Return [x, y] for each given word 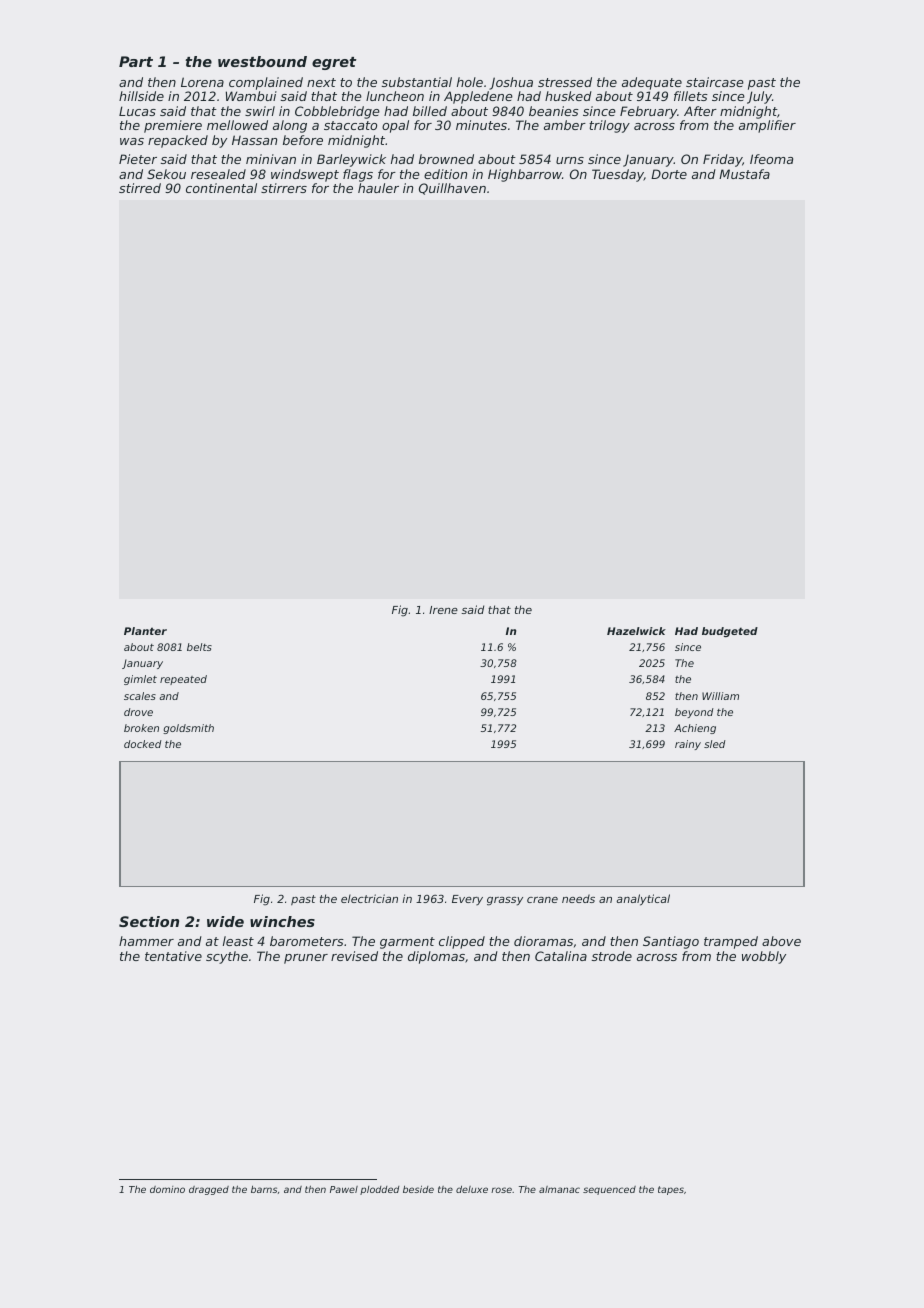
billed [430, 111]
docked [143, 744]
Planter [145, 631]
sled [715, 744]
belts [199, 647]
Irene [443, 610]
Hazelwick [636, 631]
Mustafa [744, 174]
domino [167, 1189]
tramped [731, 942]
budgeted [730, 632]
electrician [369, 898]
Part [136, 61]
